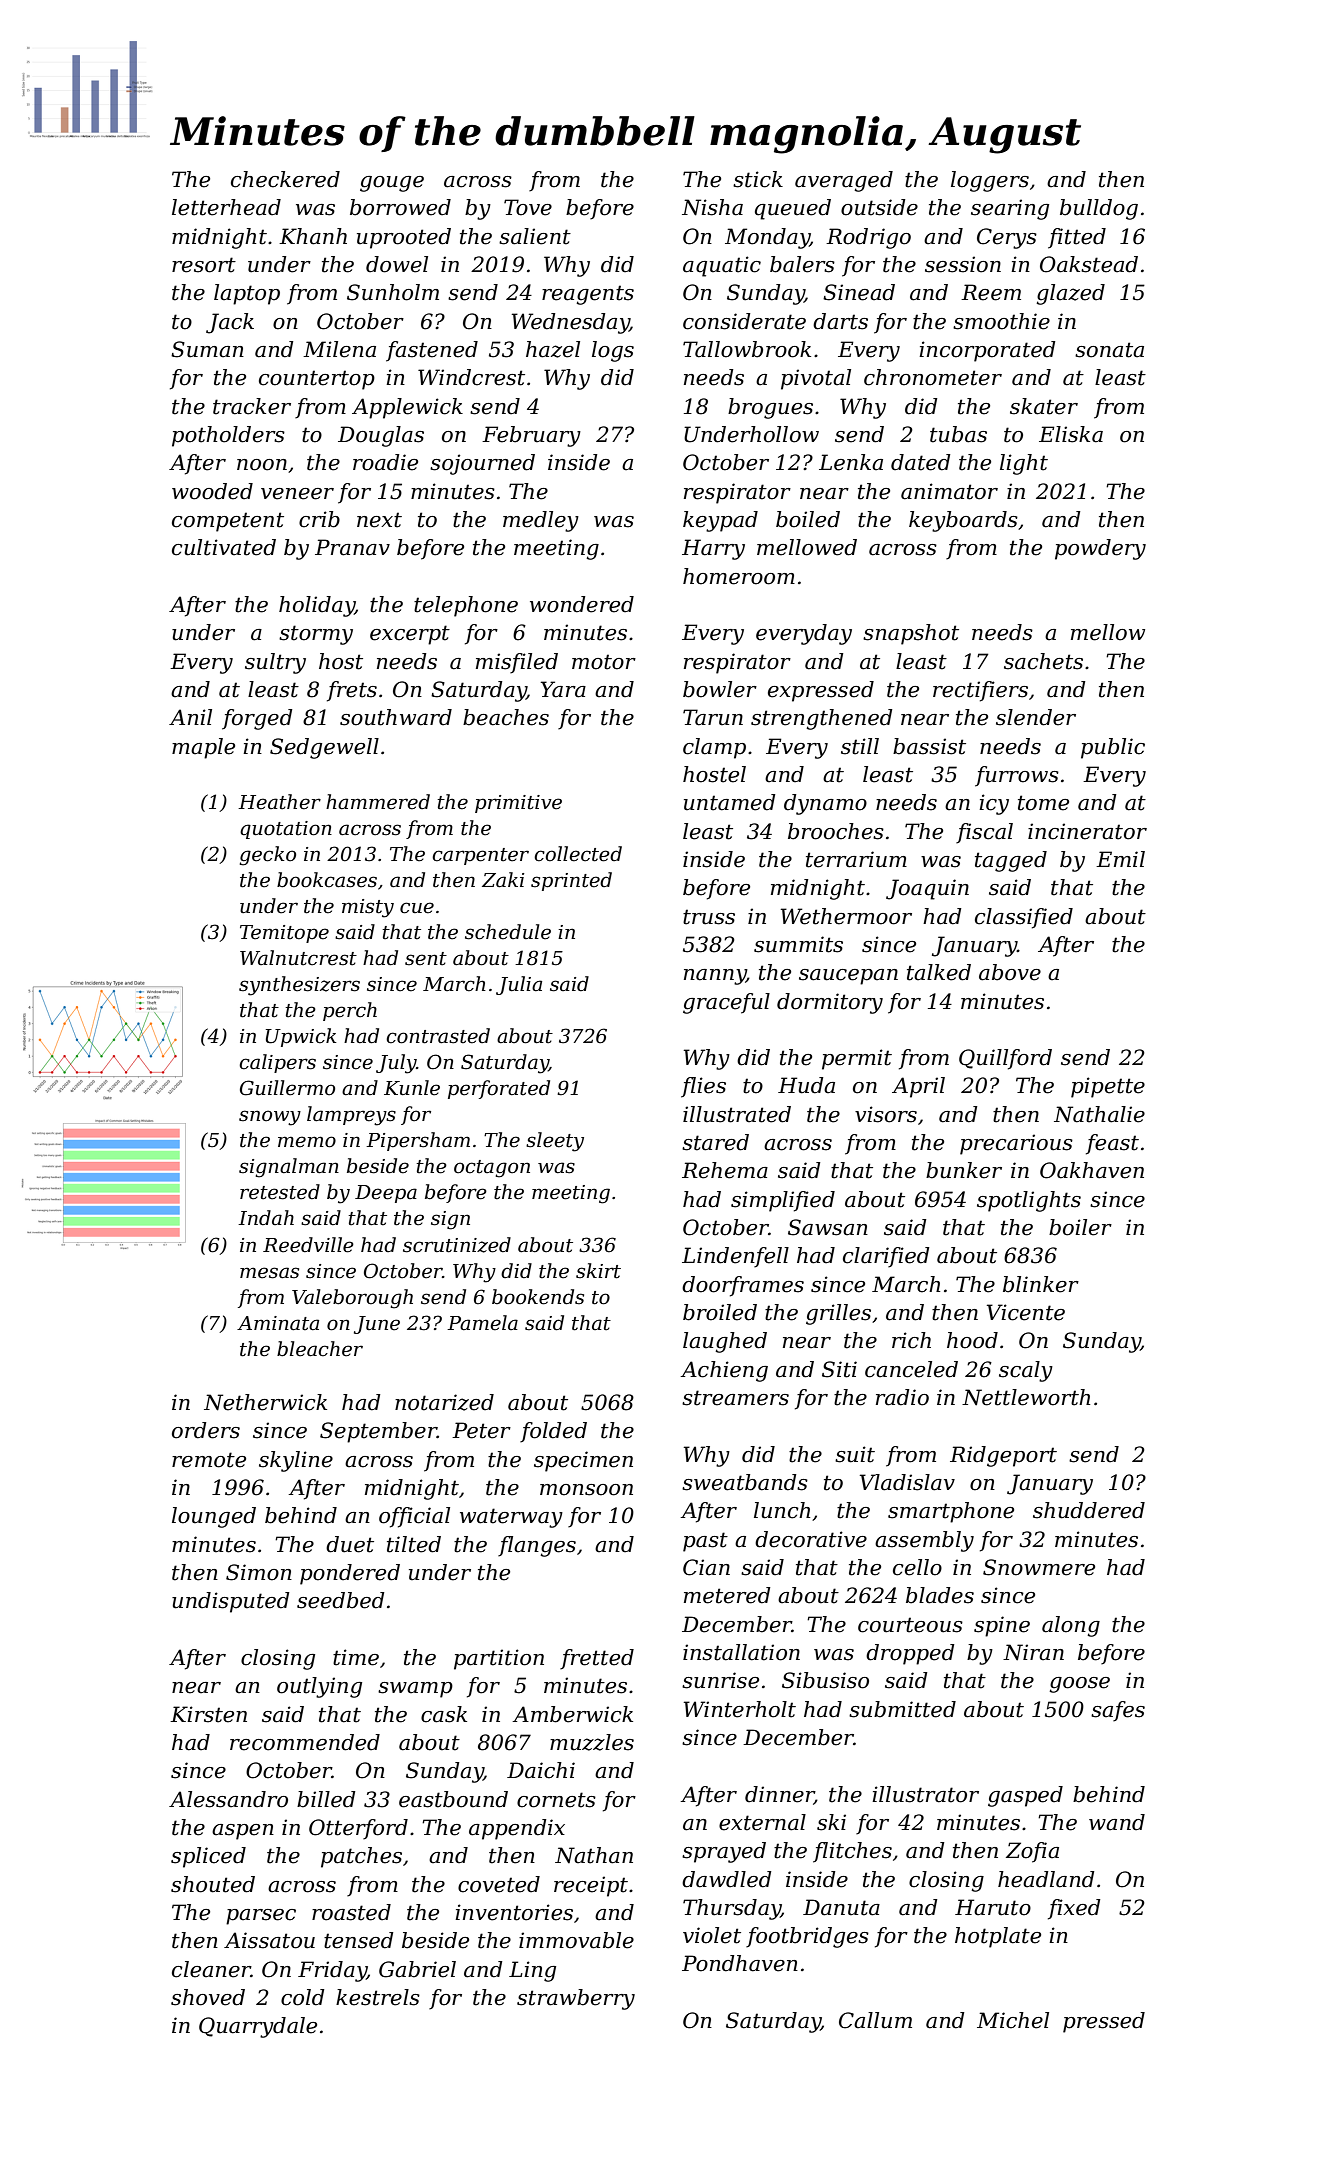 Image resolution: width=1317 pixels, height=2169 pixels. What do you see at coordinates (705, 1542) in the screenshot?
I see `past` at bounding box center [705, 1542].
